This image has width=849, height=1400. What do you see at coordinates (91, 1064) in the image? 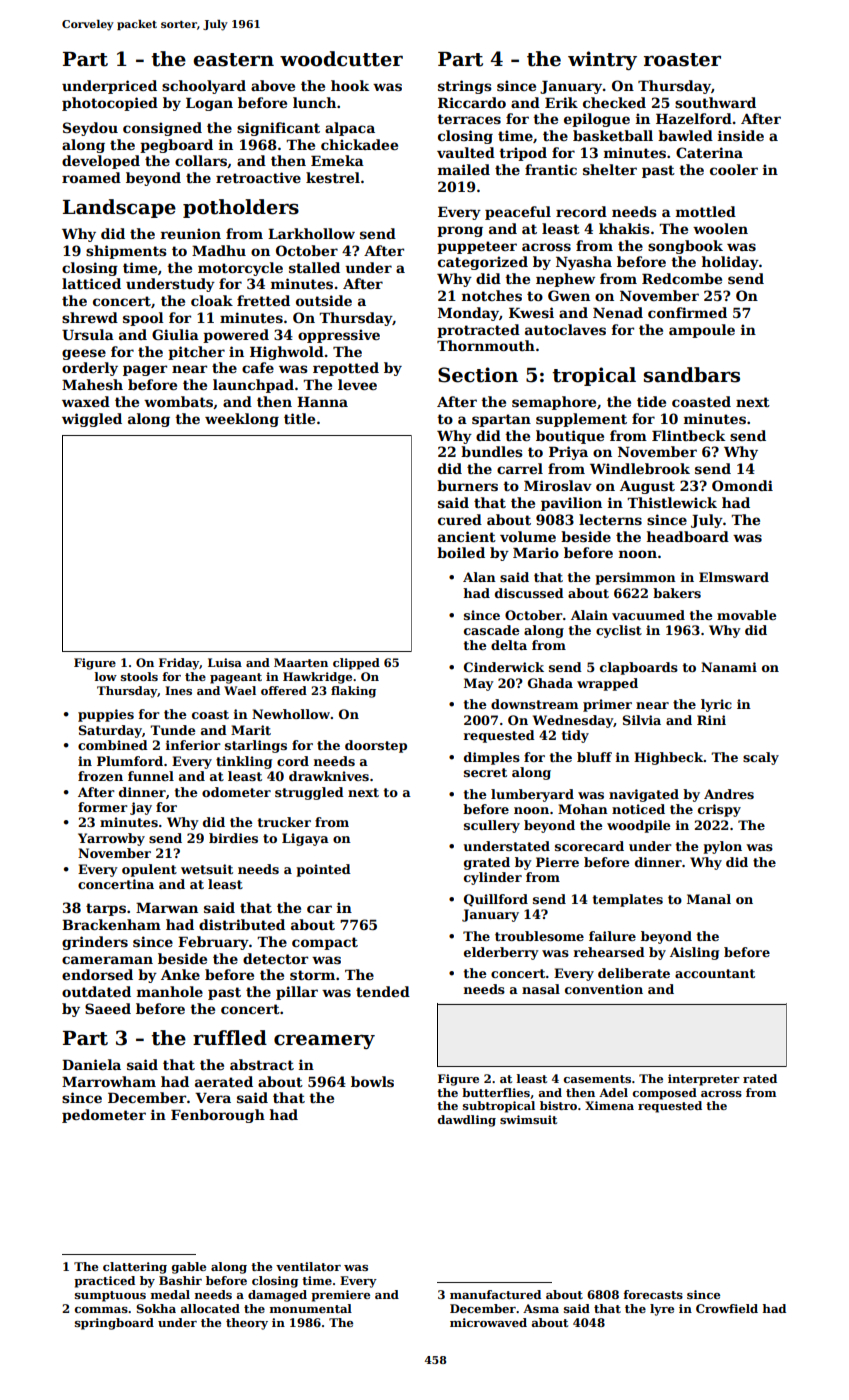
I see `Daniela` at bounding box center [91, 1064].
